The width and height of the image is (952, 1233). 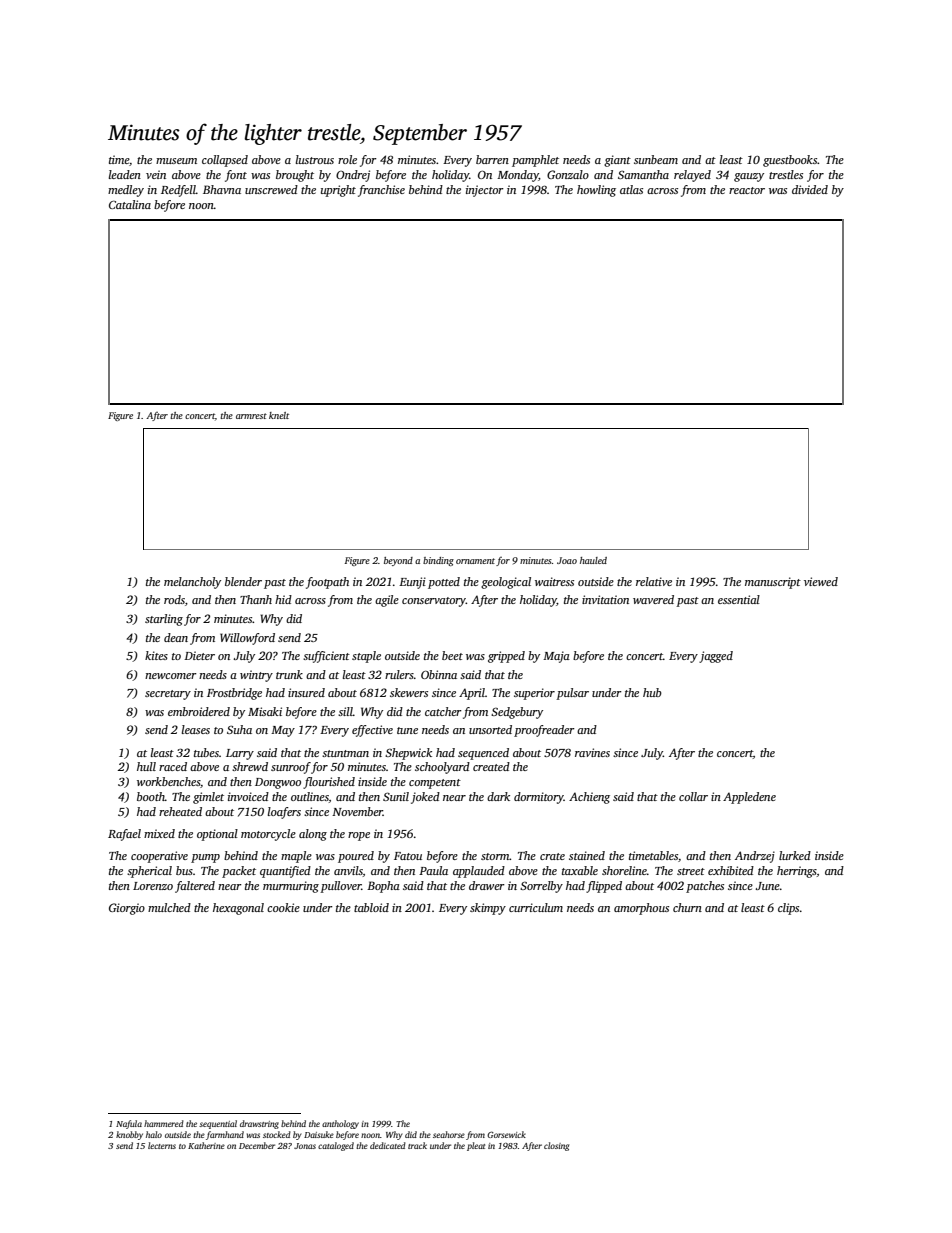 What do you see at coordinates (749, 177) in the image?
I see `gauzy` at bounding box center [749, 177].
